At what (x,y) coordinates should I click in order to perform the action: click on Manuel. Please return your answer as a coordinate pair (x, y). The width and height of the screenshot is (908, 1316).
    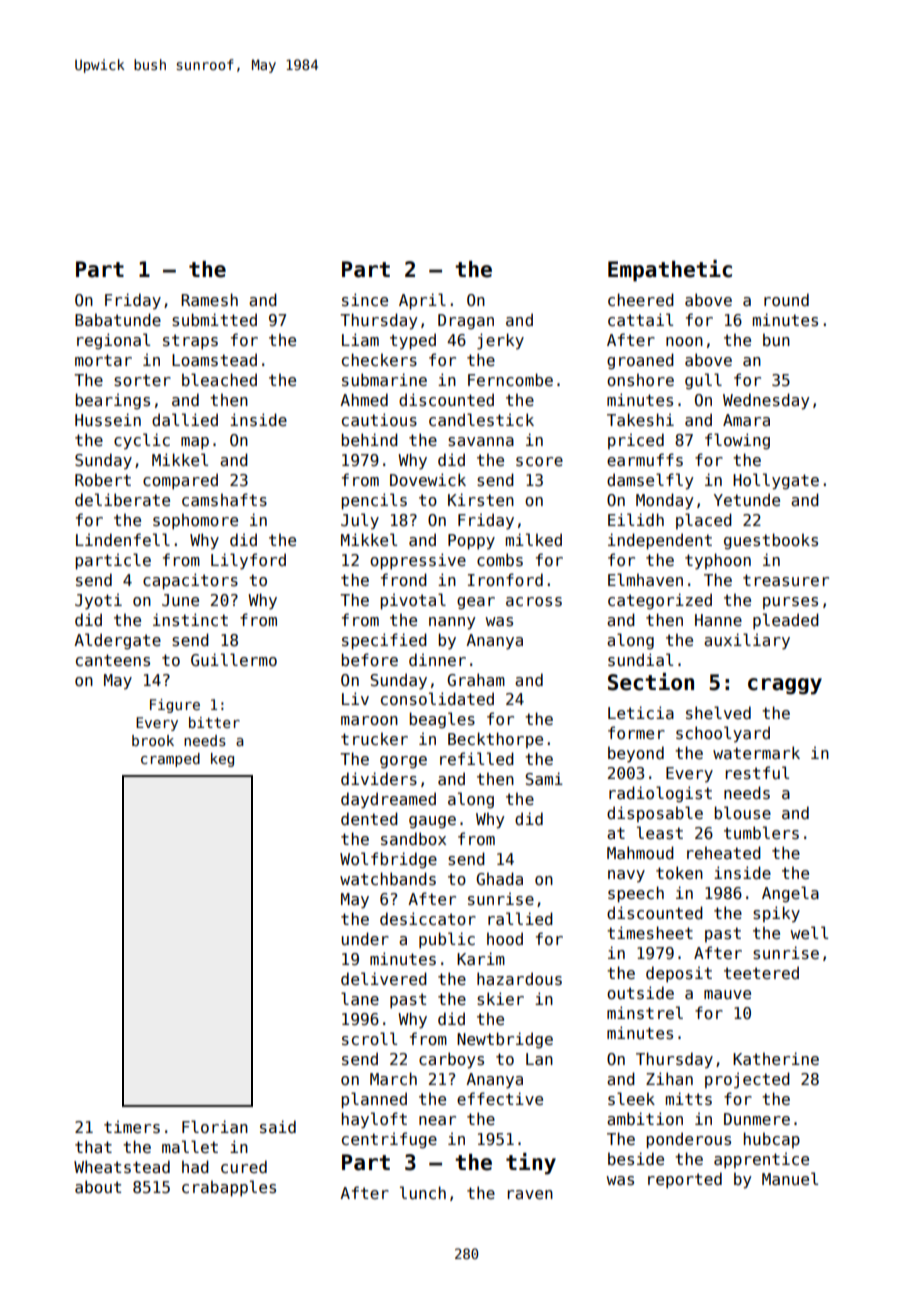
    Looking at the image, I should click on (790, 1178).
